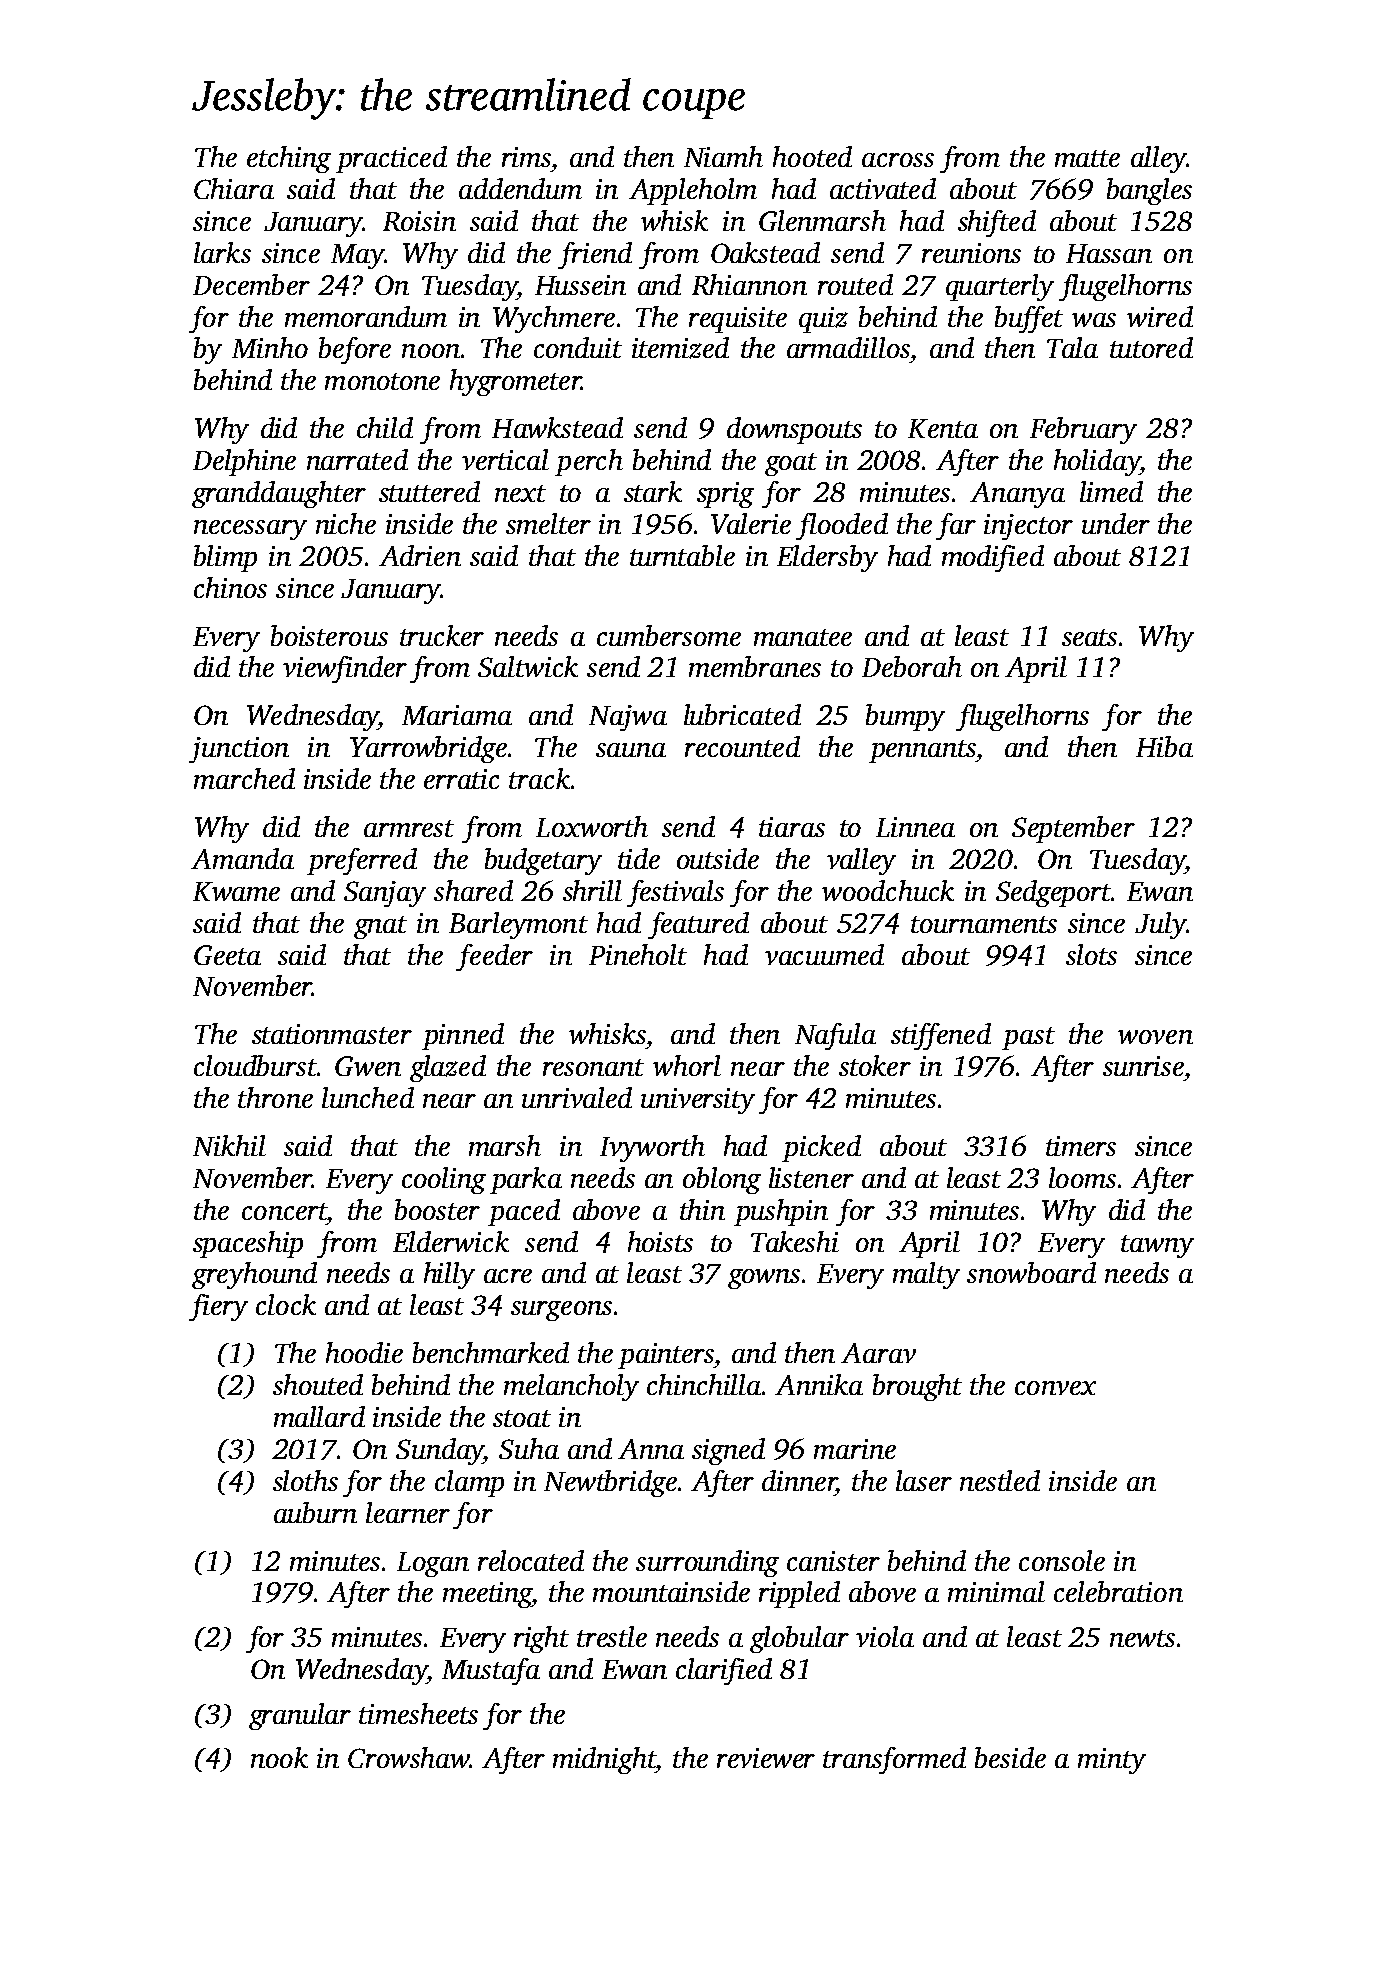 The width and height of the page is (1386, 1969). I want to click on nestled, so click(1000, 1480).
